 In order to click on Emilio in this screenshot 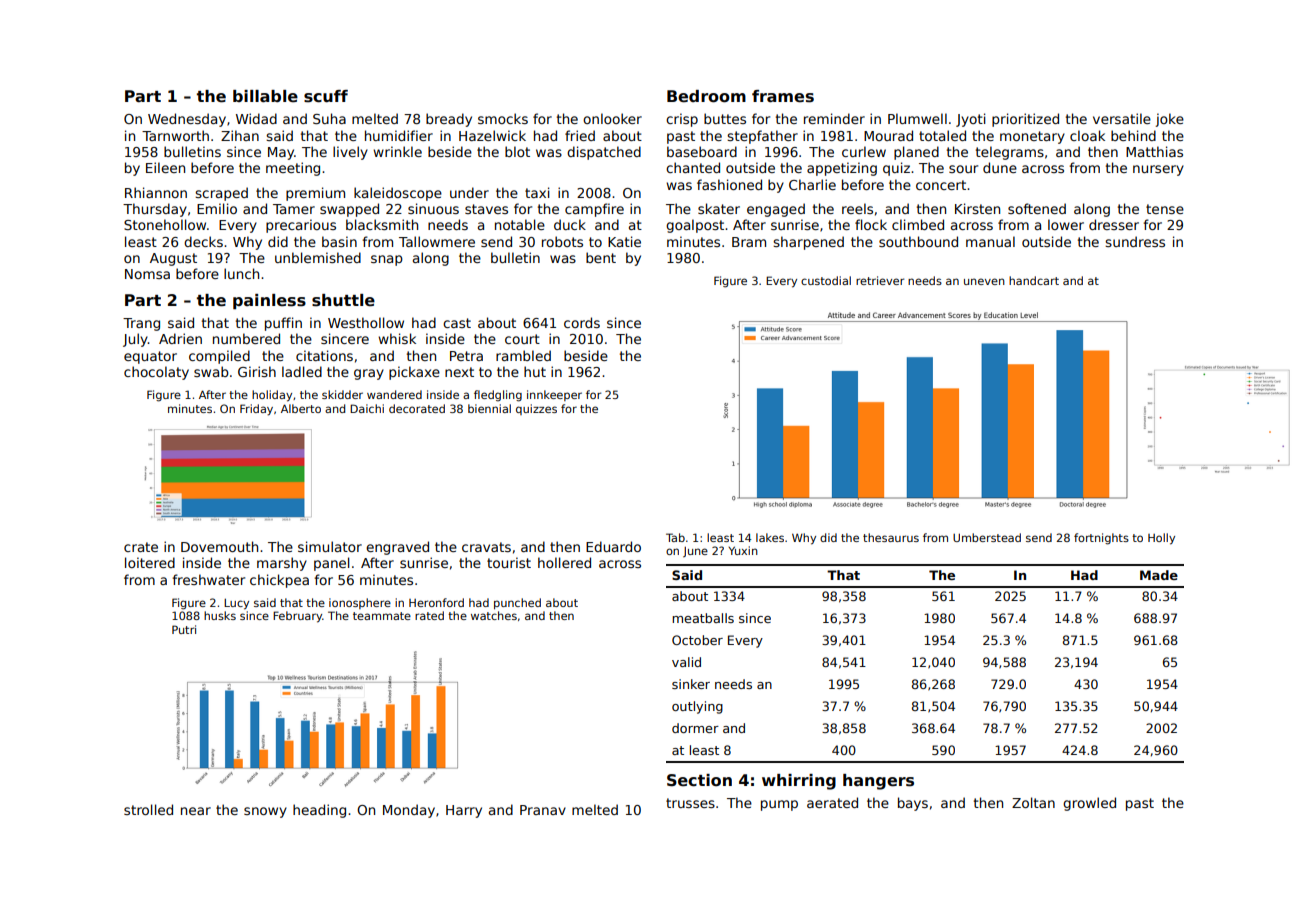, I will do `click(217, 208)`.
